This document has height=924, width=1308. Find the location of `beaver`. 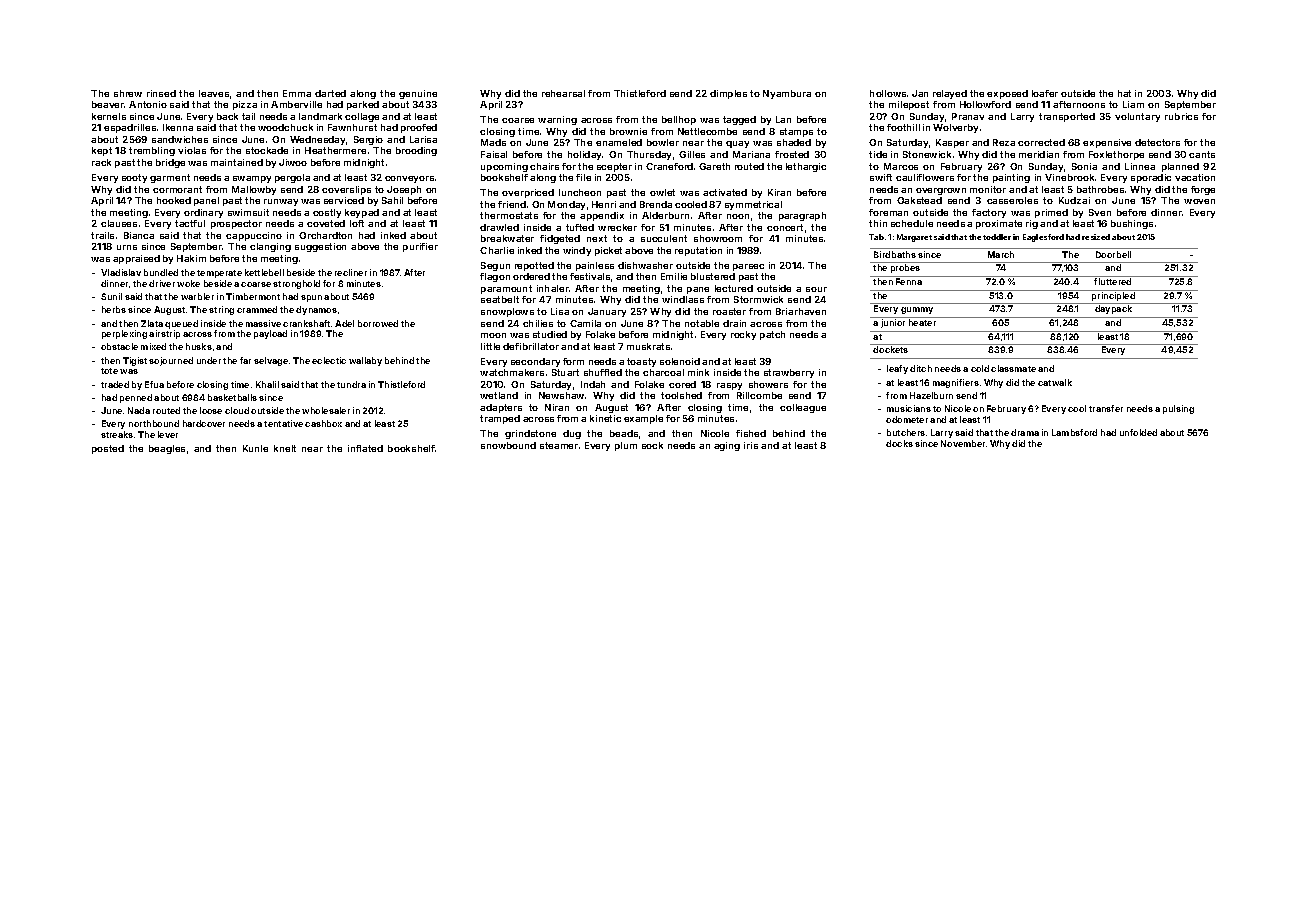

beaver is located at coordinates (108, 104).
